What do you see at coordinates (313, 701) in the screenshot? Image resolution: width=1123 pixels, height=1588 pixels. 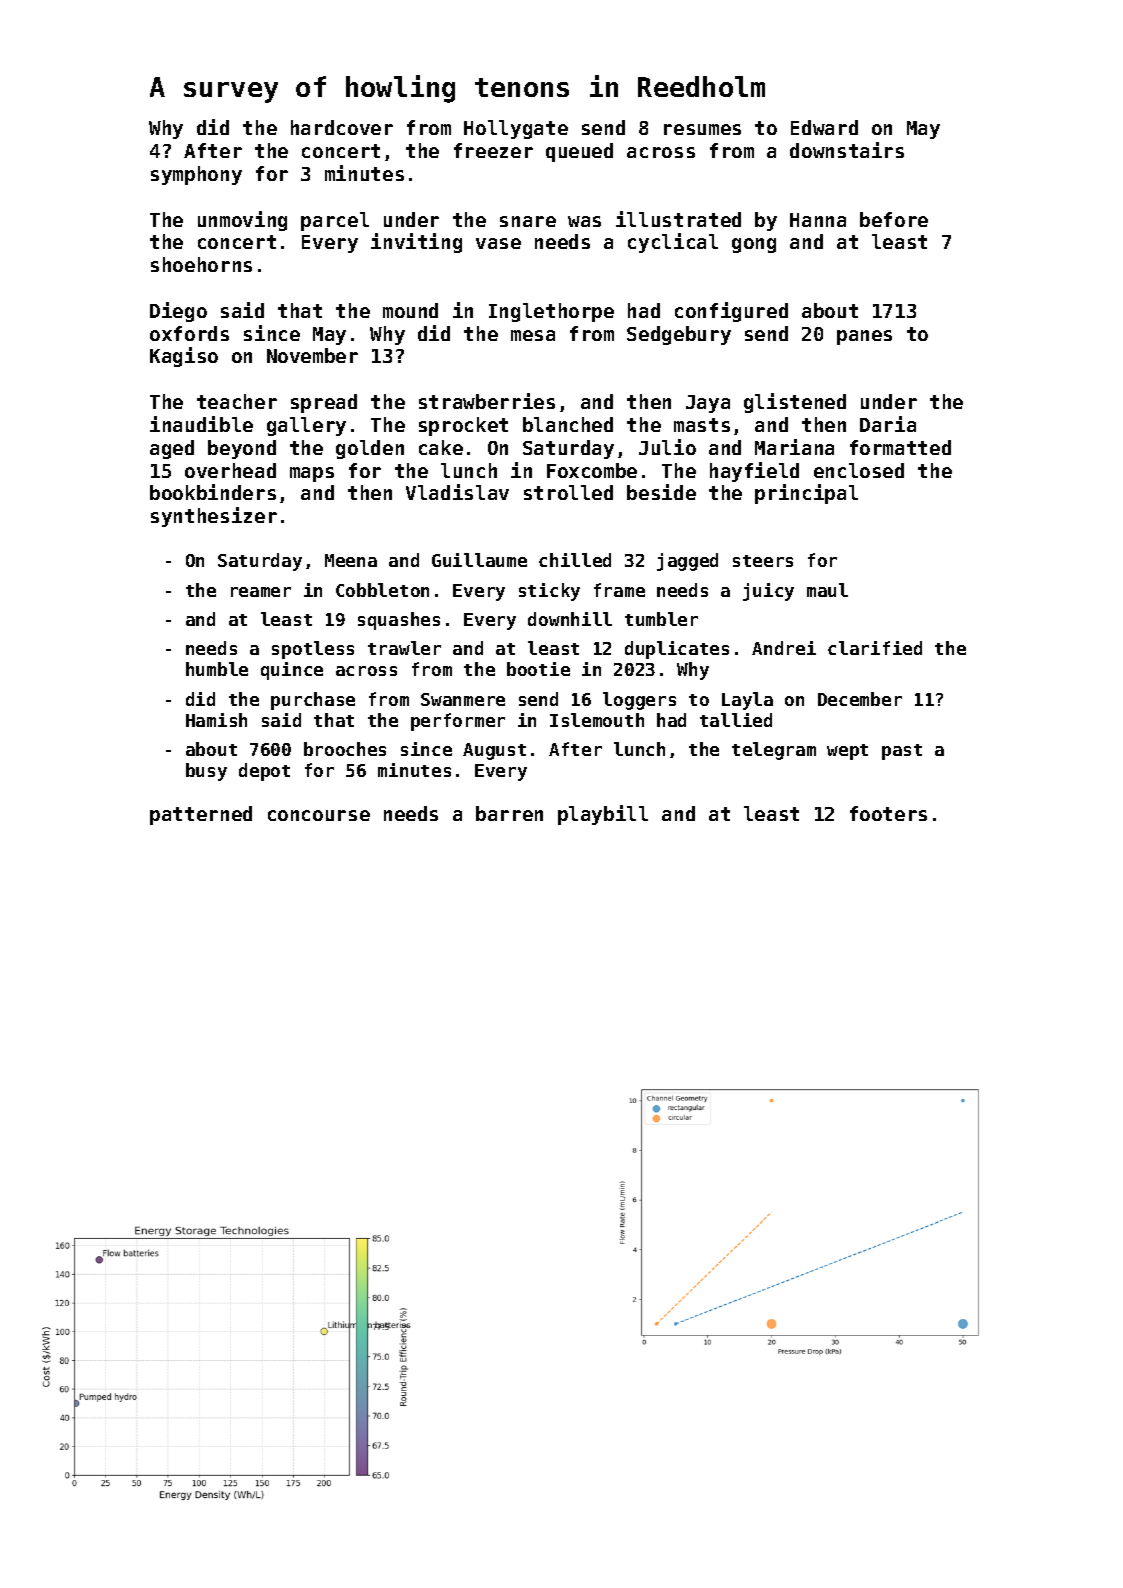 I see `purchase` at bounding box center [313, 701].
